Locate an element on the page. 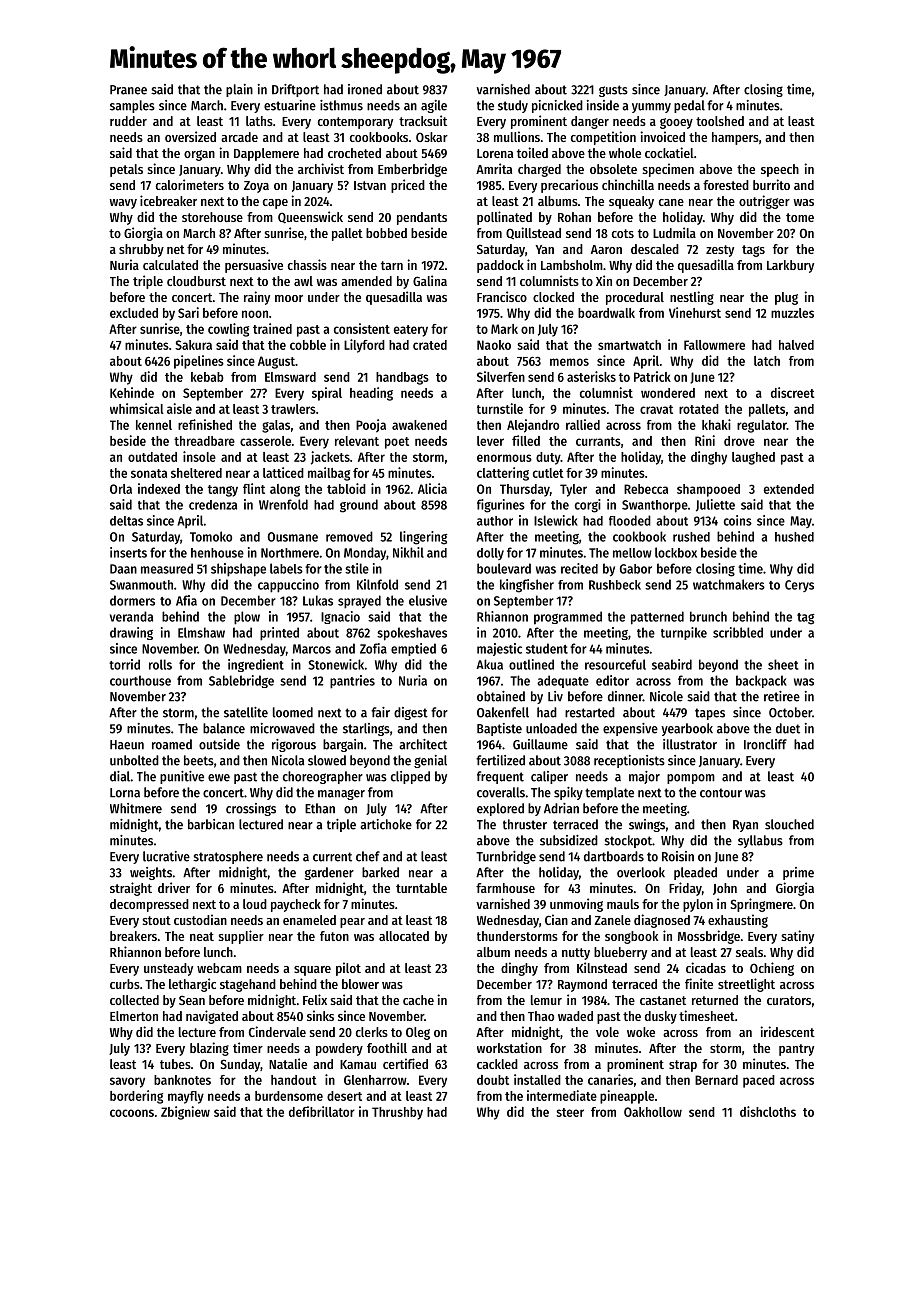 The image size is (924, 1308). cravat is located at coordinates (656, 409).
